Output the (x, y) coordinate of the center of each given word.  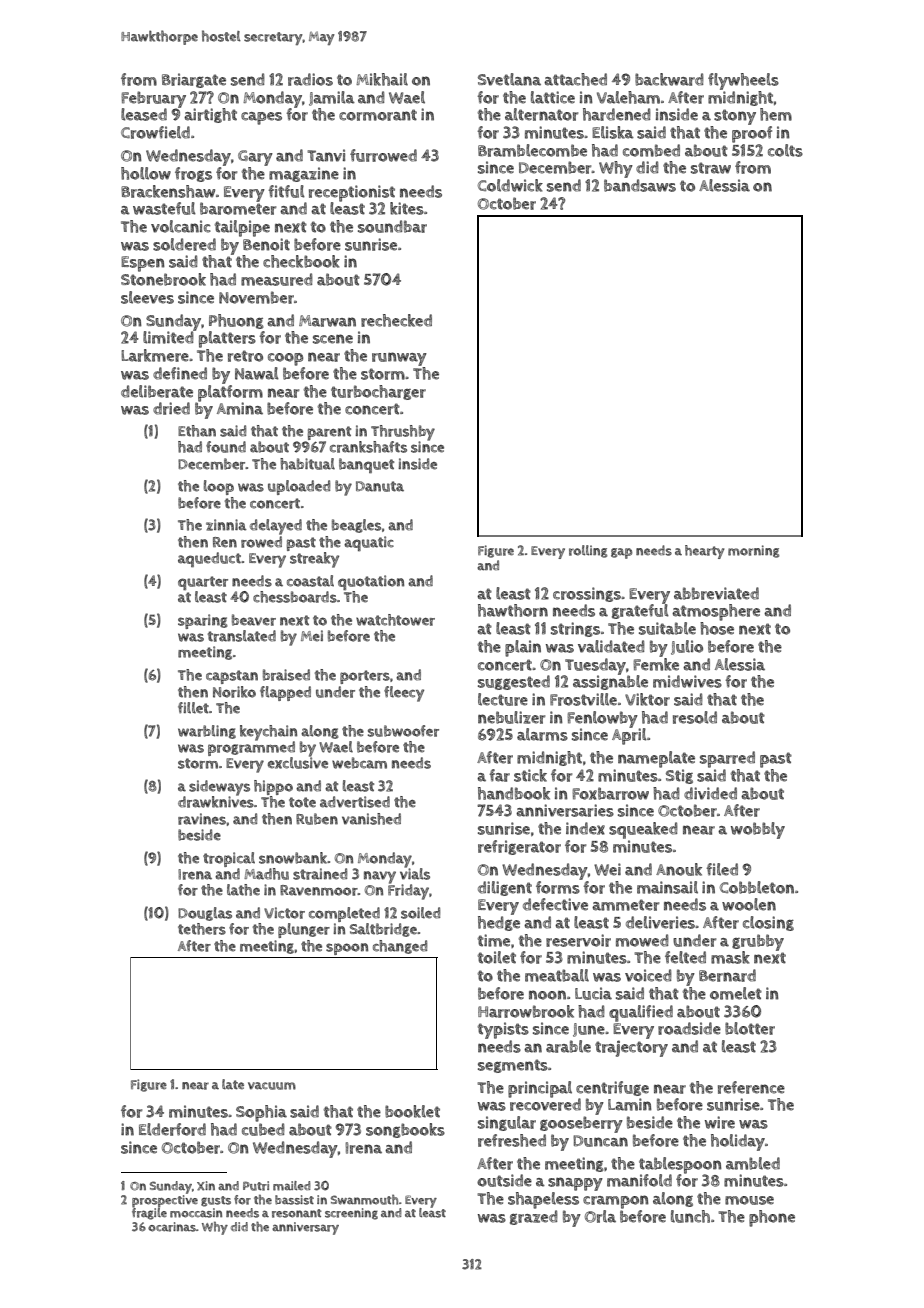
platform (230, 393)
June (589, 1030)
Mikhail (382, 79)
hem (776, 114)
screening (351, 1214)
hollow (146, 173)
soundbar (392, 226)
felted (685, 957)
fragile (149, 1214)
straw (711, 168)
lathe (243, 890)
